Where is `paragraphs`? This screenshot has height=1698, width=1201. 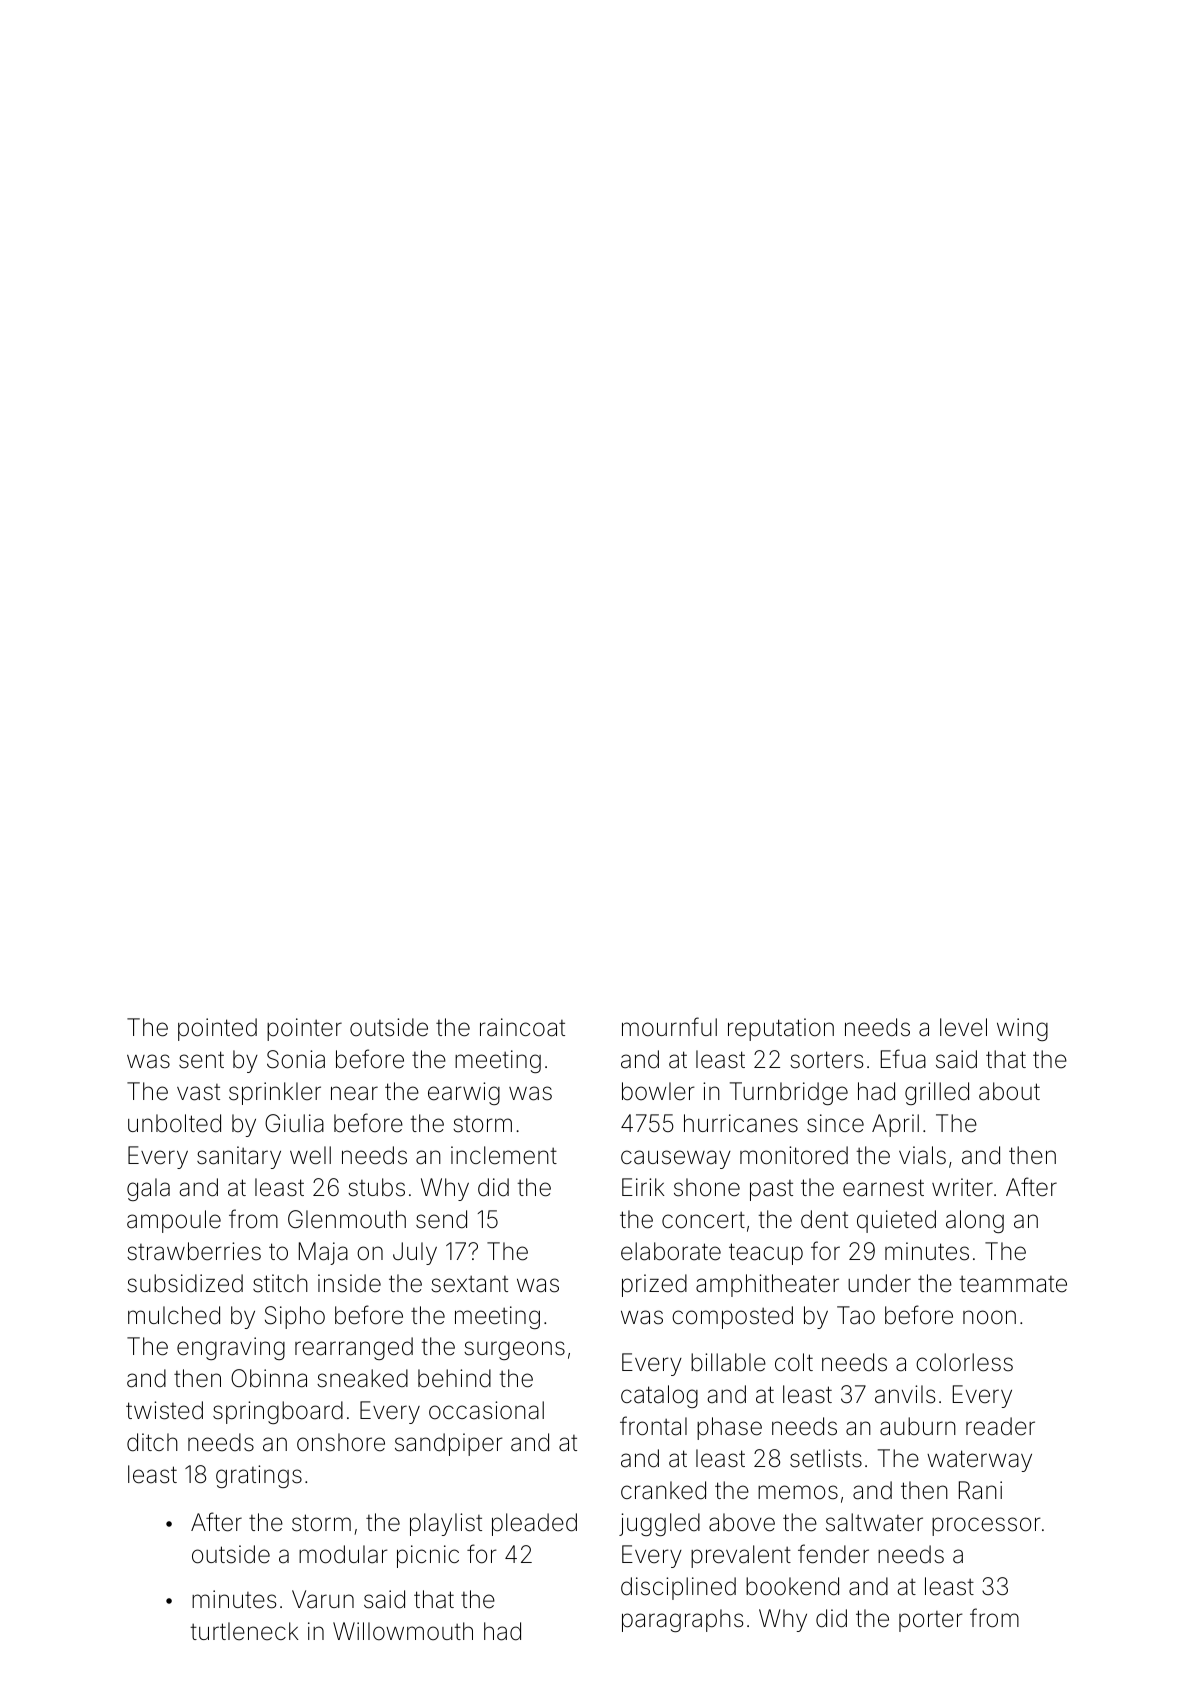 paragraphs is located at coordinates (682, 1620).
